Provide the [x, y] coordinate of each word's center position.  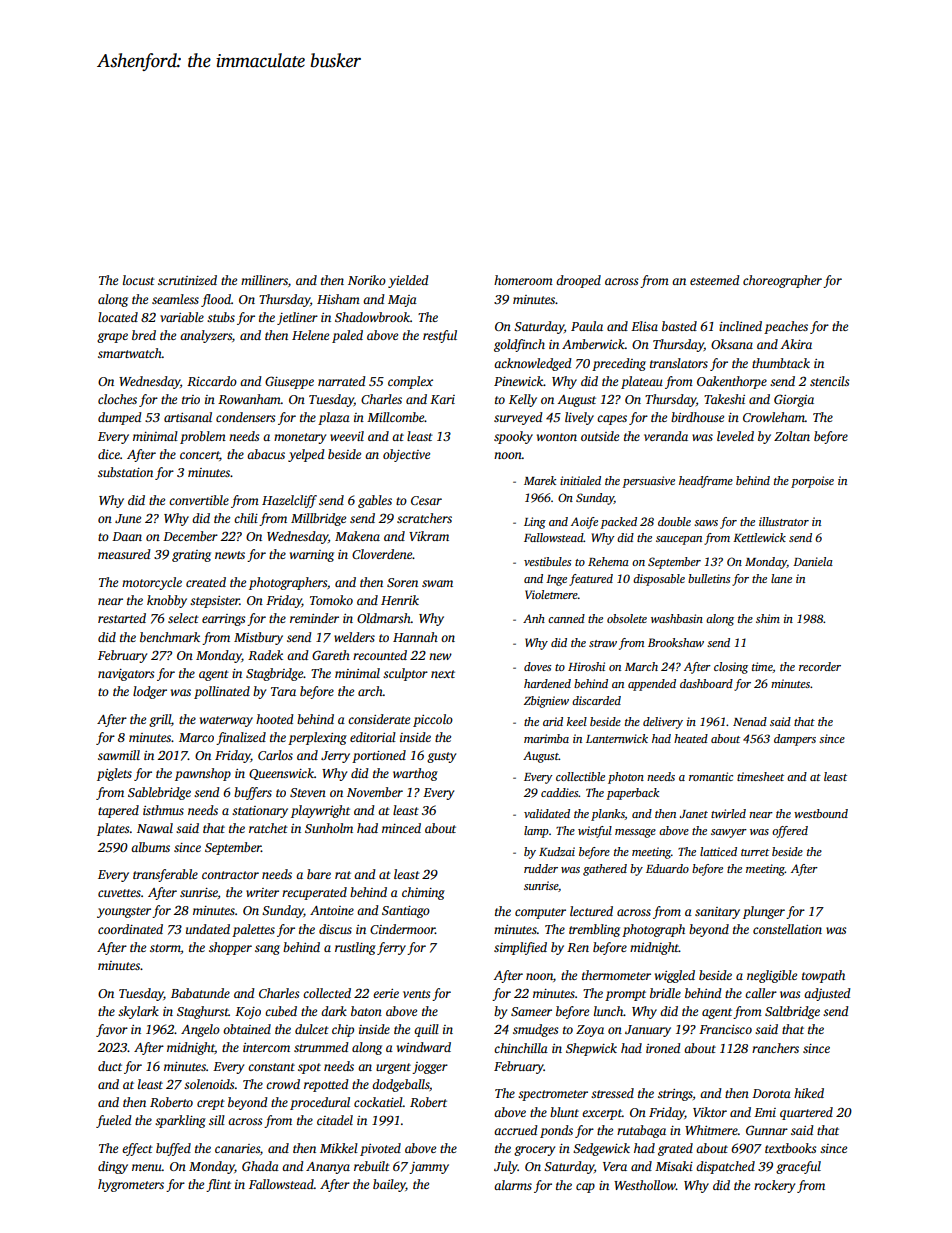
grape [112, 338]
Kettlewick [759, 537]
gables [375, 501]
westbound [821, 813]
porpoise [812, 482]
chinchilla [521, 1048]
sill [217, 1120]
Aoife [584, 523]
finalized [241, 738]
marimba [546, 738]
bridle [665, 993]
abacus [266, 454]
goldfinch [519, 345]
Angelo [200, 1030]
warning [312, 556]
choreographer [782, 281]
